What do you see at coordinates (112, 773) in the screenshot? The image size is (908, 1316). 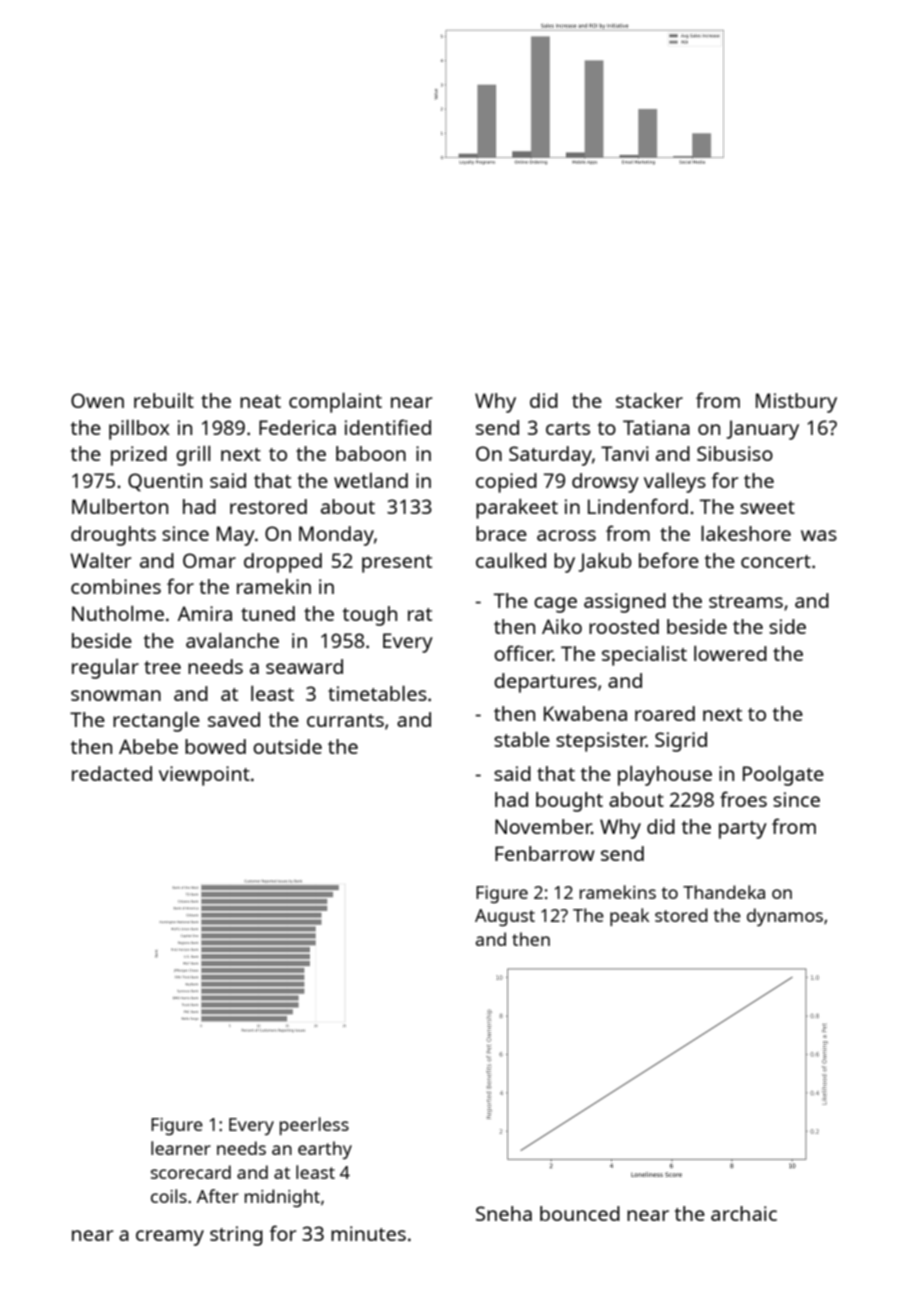 I see `redacted` at bounding box center [112, 773].
